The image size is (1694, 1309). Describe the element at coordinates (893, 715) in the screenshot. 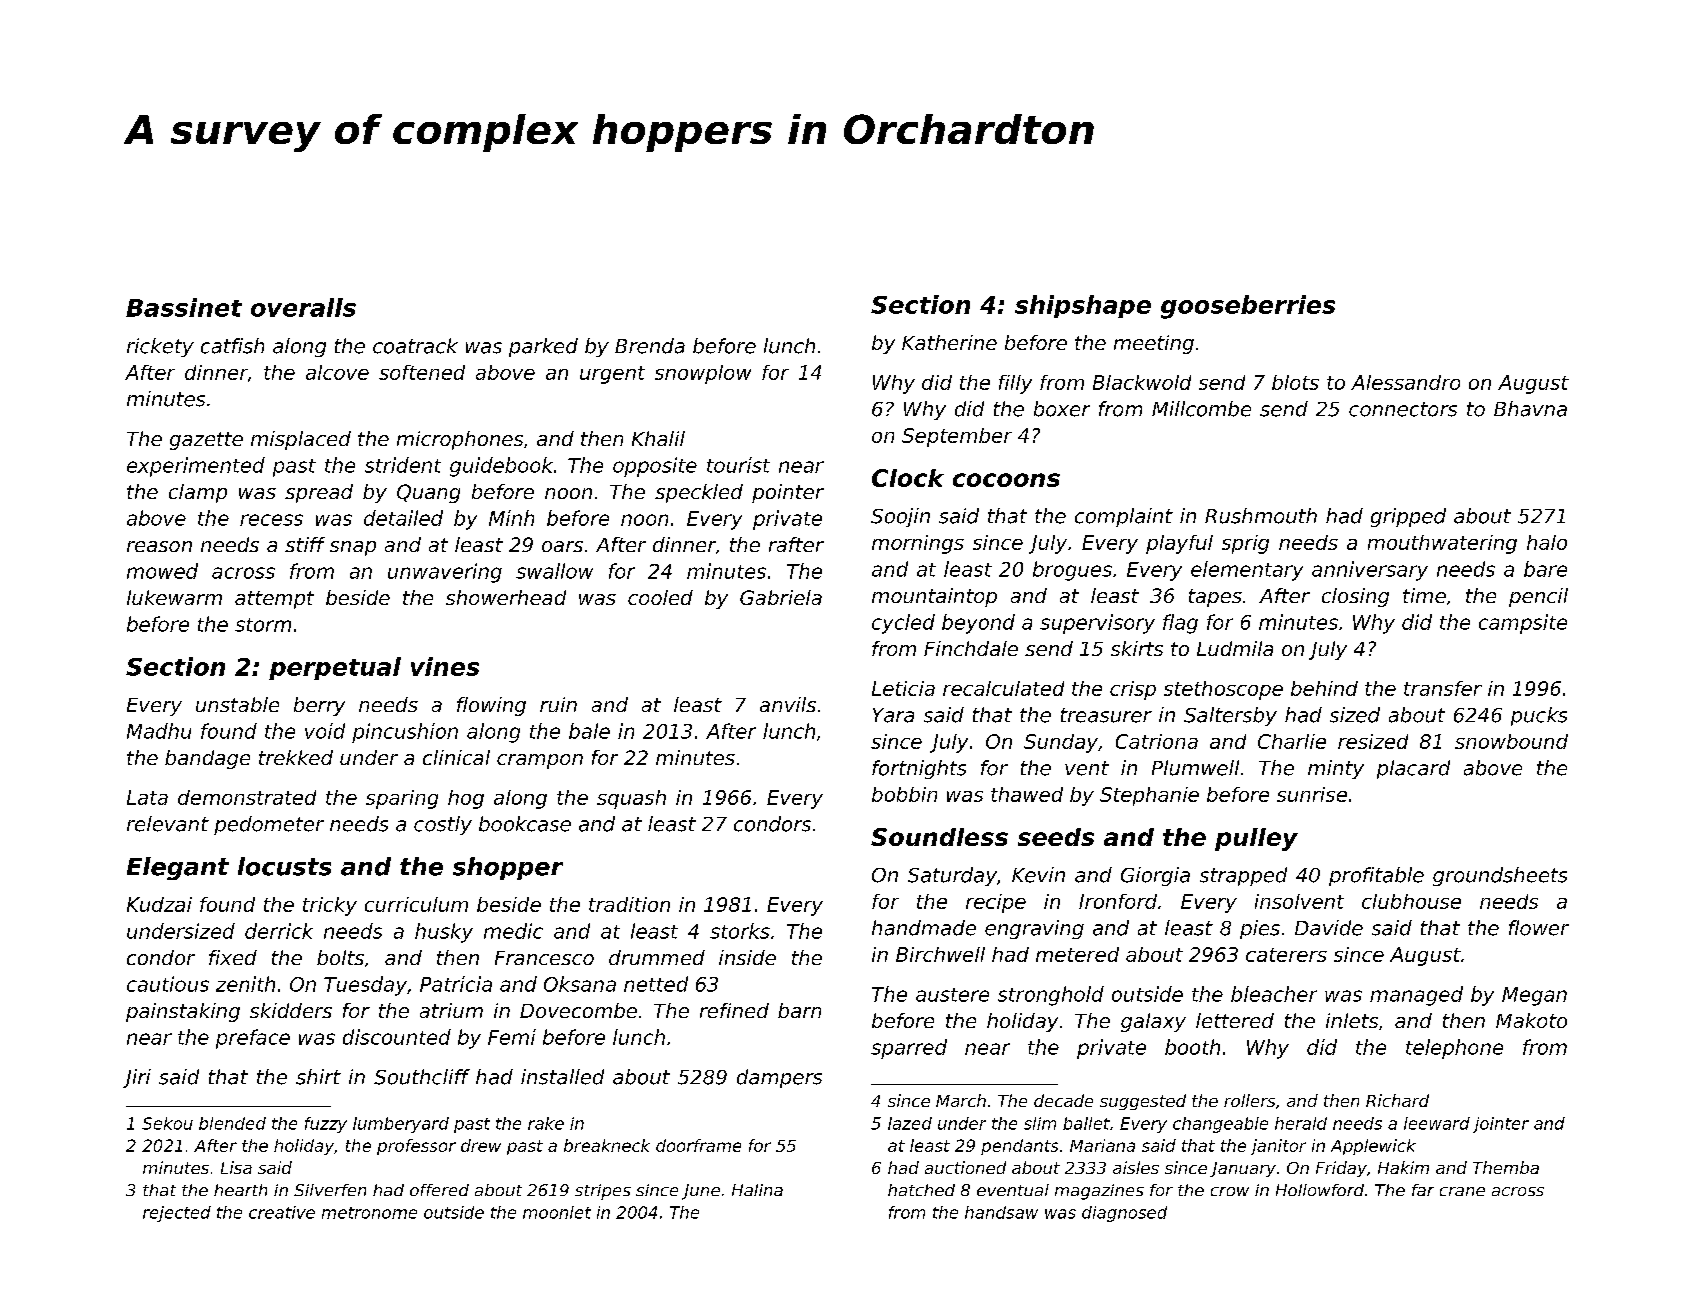

I see `Yara` at that location.
